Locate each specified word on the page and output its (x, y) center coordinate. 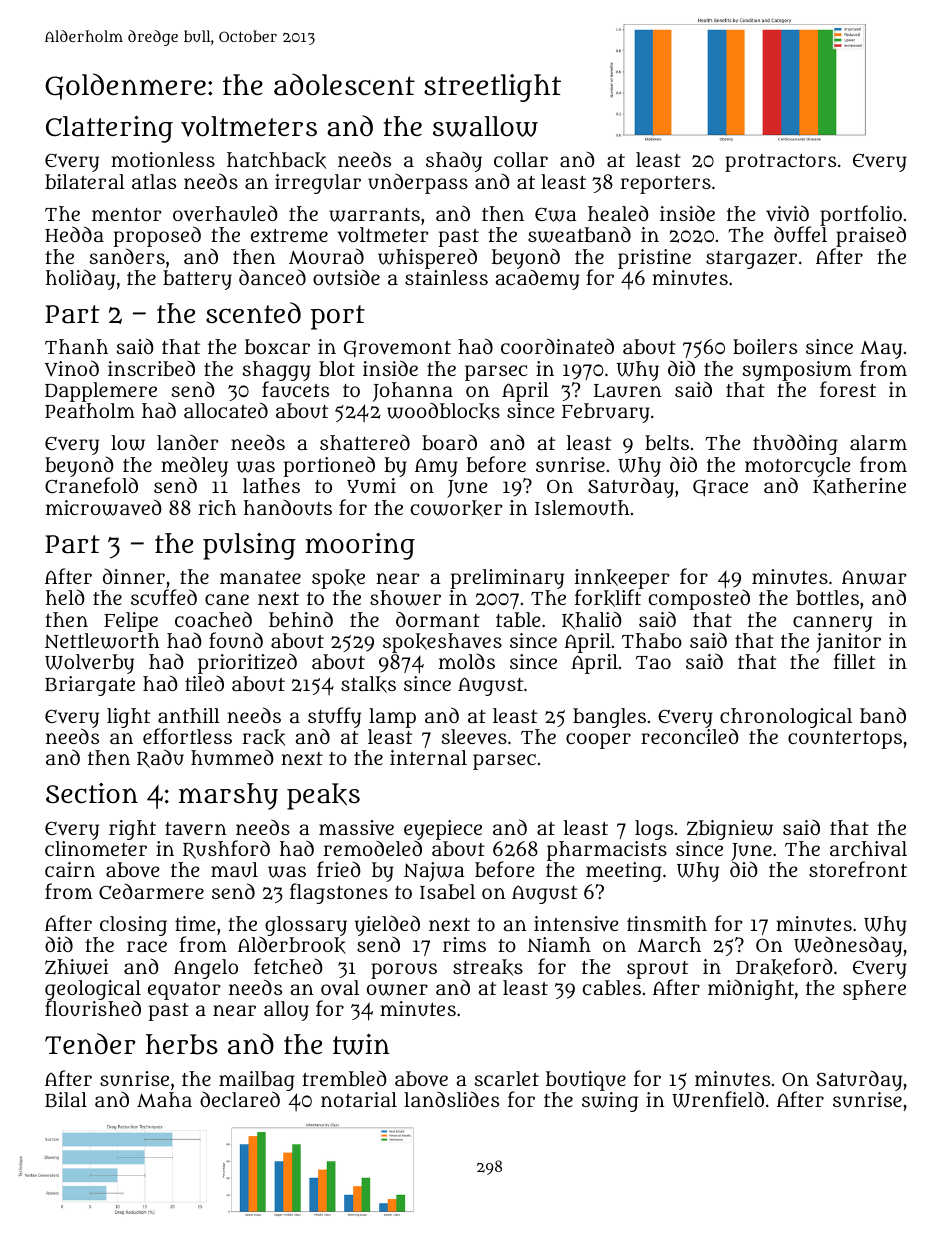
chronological (786, 718)
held (65, 597)
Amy (436, 467)
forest (848, 389)
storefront (858, 869)
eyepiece (443, 830)
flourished (93, 1008)
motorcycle (797, 467)
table (518, 619)
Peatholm (90, 410)
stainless (446, 277)
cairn (70, 869)
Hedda (74, 234)
